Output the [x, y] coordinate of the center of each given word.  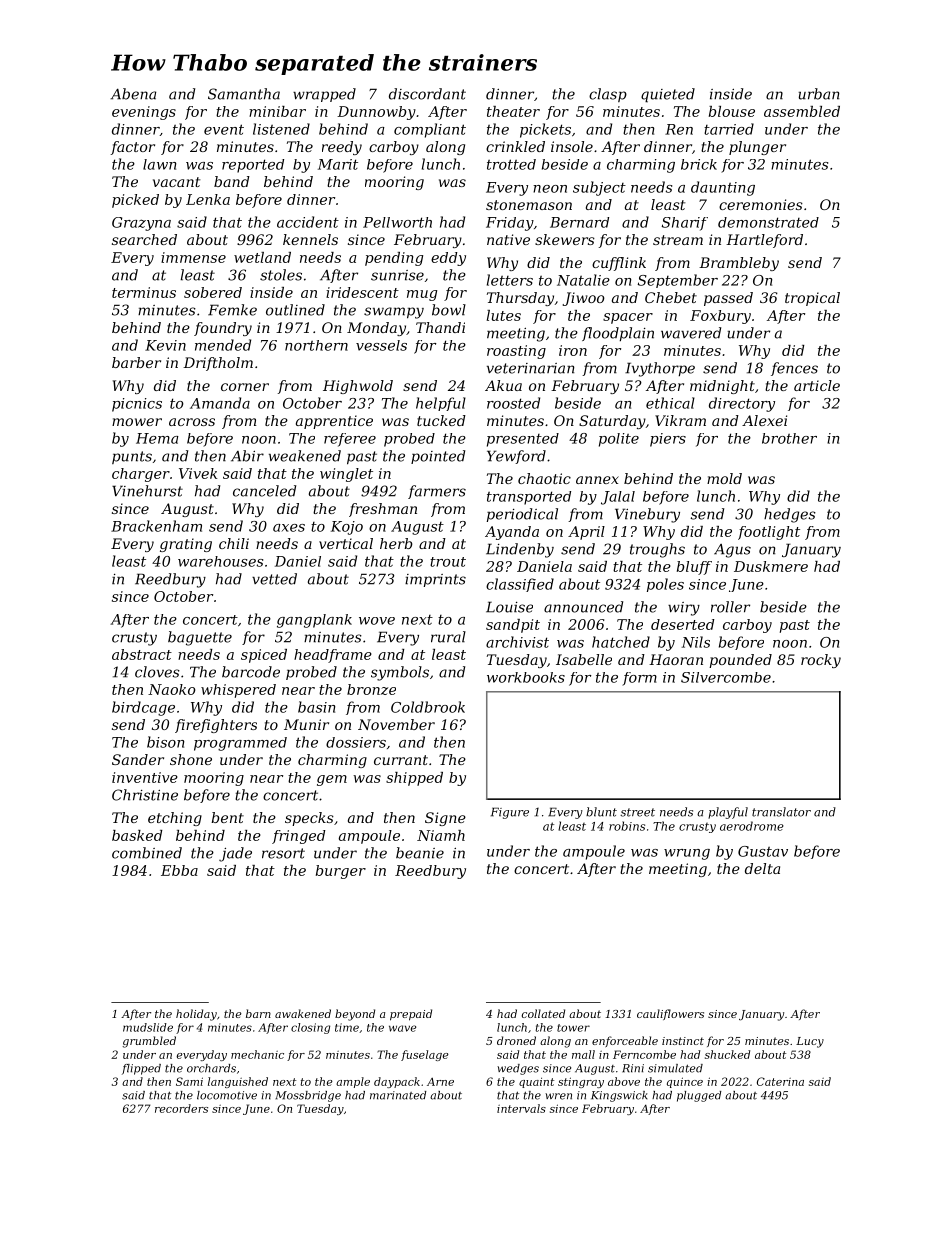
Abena [133, 94]
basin [316, 707]
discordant [427, 94]
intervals [521, 1108]
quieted [668, 95]
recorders [181, 1108]
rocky [821, 661]
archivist [517, 642]
